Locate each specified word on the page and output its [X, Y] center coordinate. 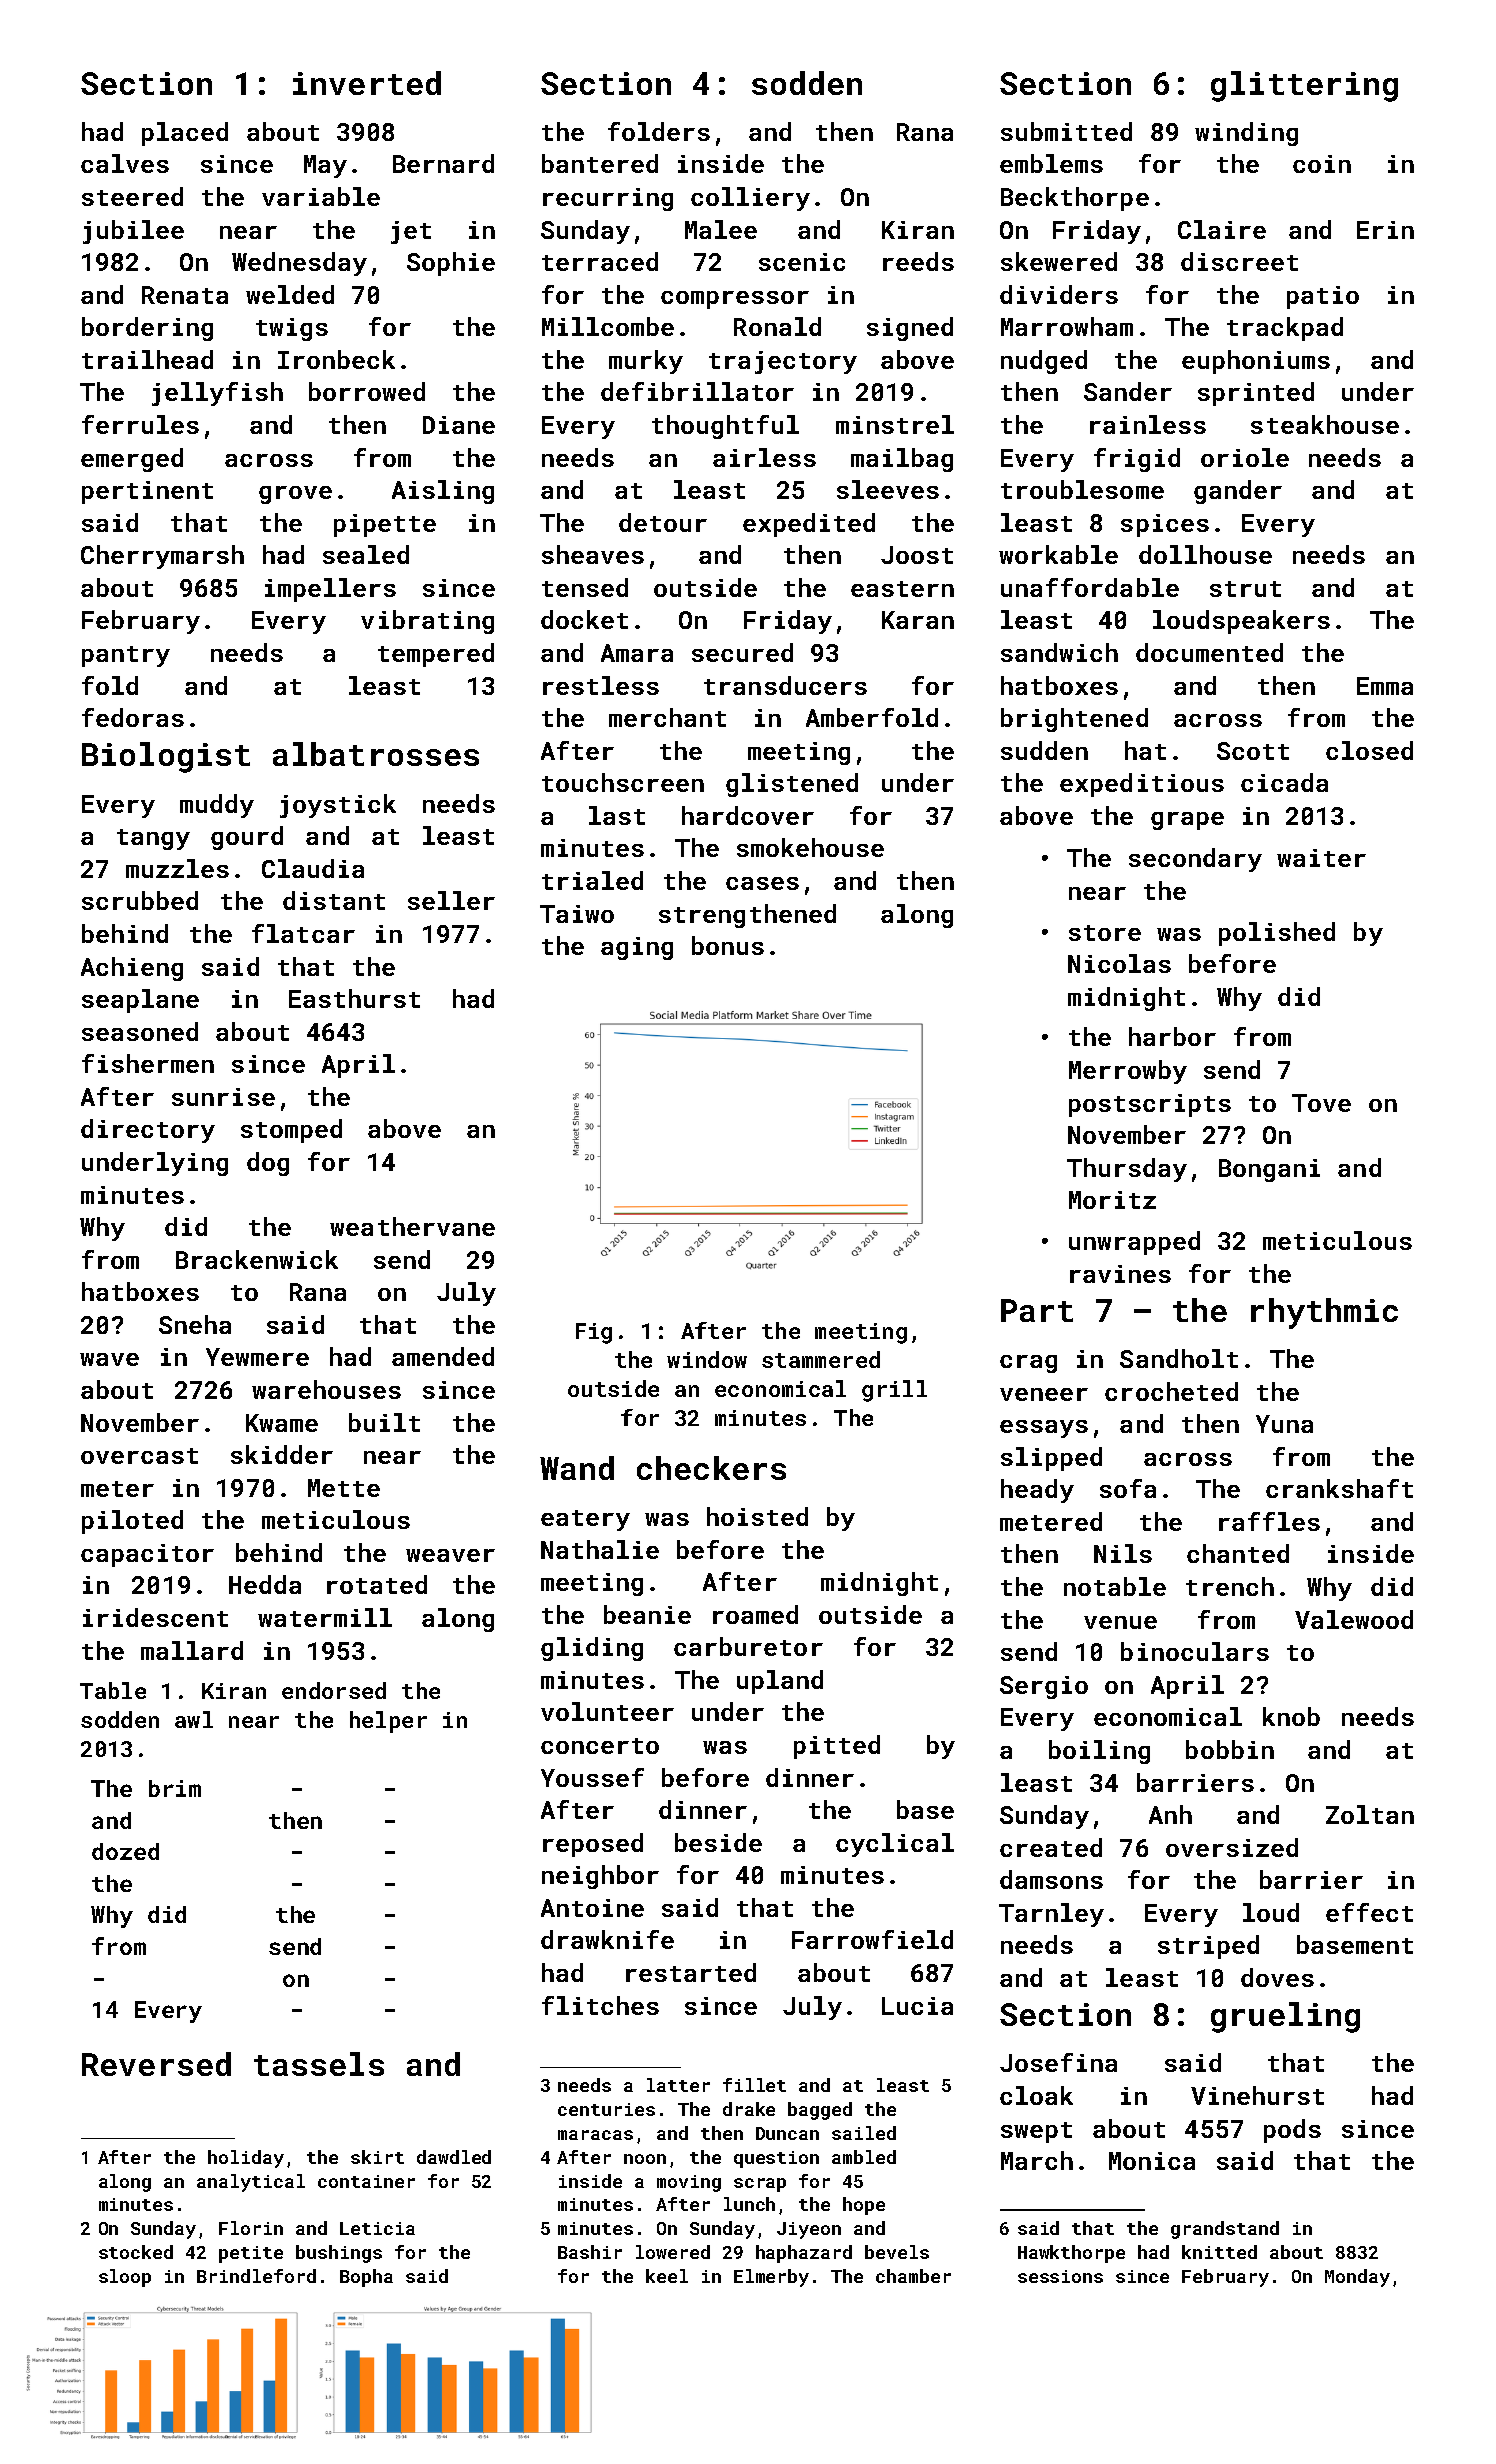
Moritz [1112, 1200]
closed [1369, 750]
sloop [125, 2278]
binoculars [1195, 1651]
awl [194, 1719]
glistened [792, 785]
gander [1238, 492]
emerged [132, 460]
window [707, 1359]
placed [185, 134]
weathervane [412, 1226]
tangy [153, 839]
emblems [1051, 163]
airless [764, 457]
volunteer [607, 1711]
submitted [1066, 131]
